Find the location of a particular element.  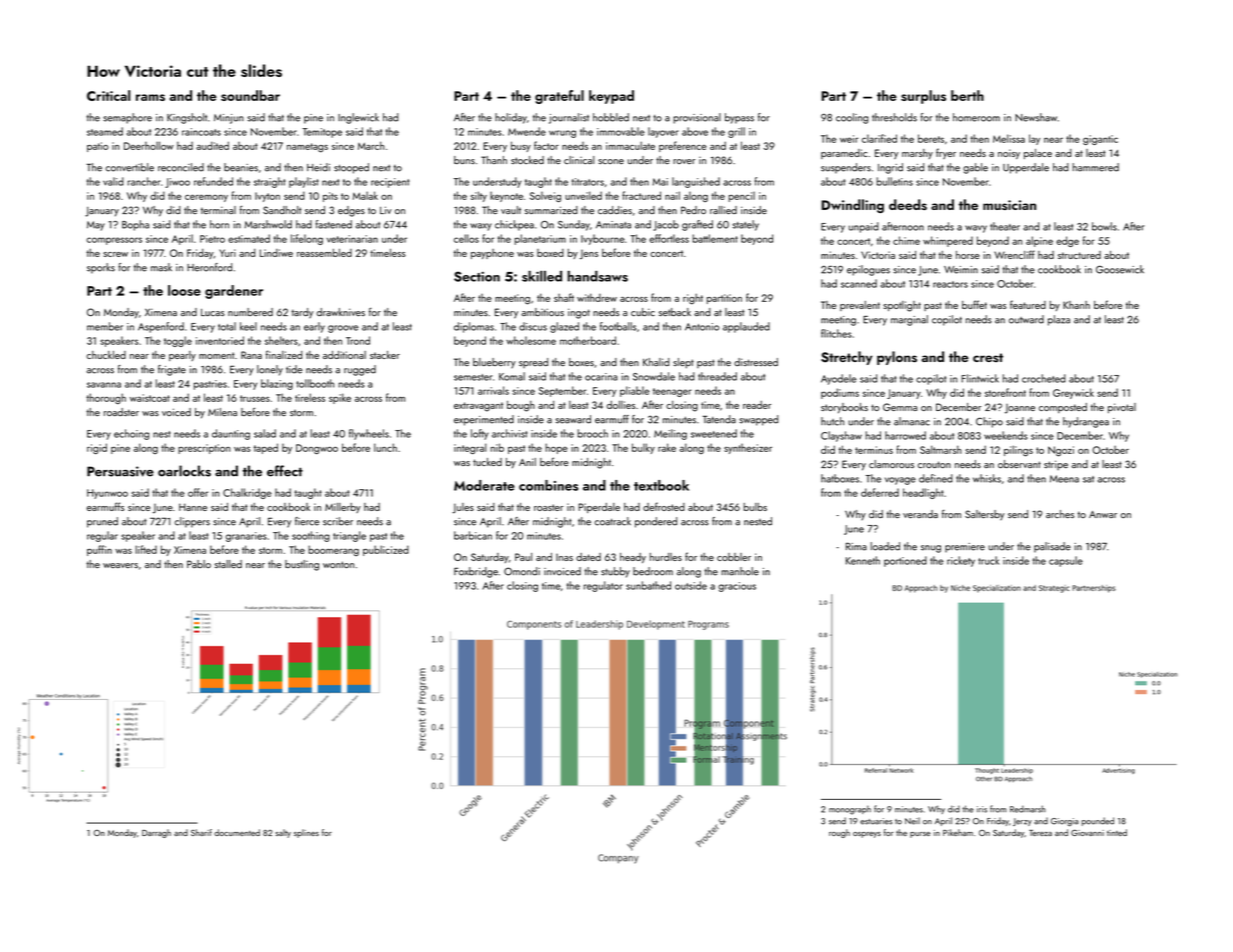

splines is located at coordinates (306, 833).
